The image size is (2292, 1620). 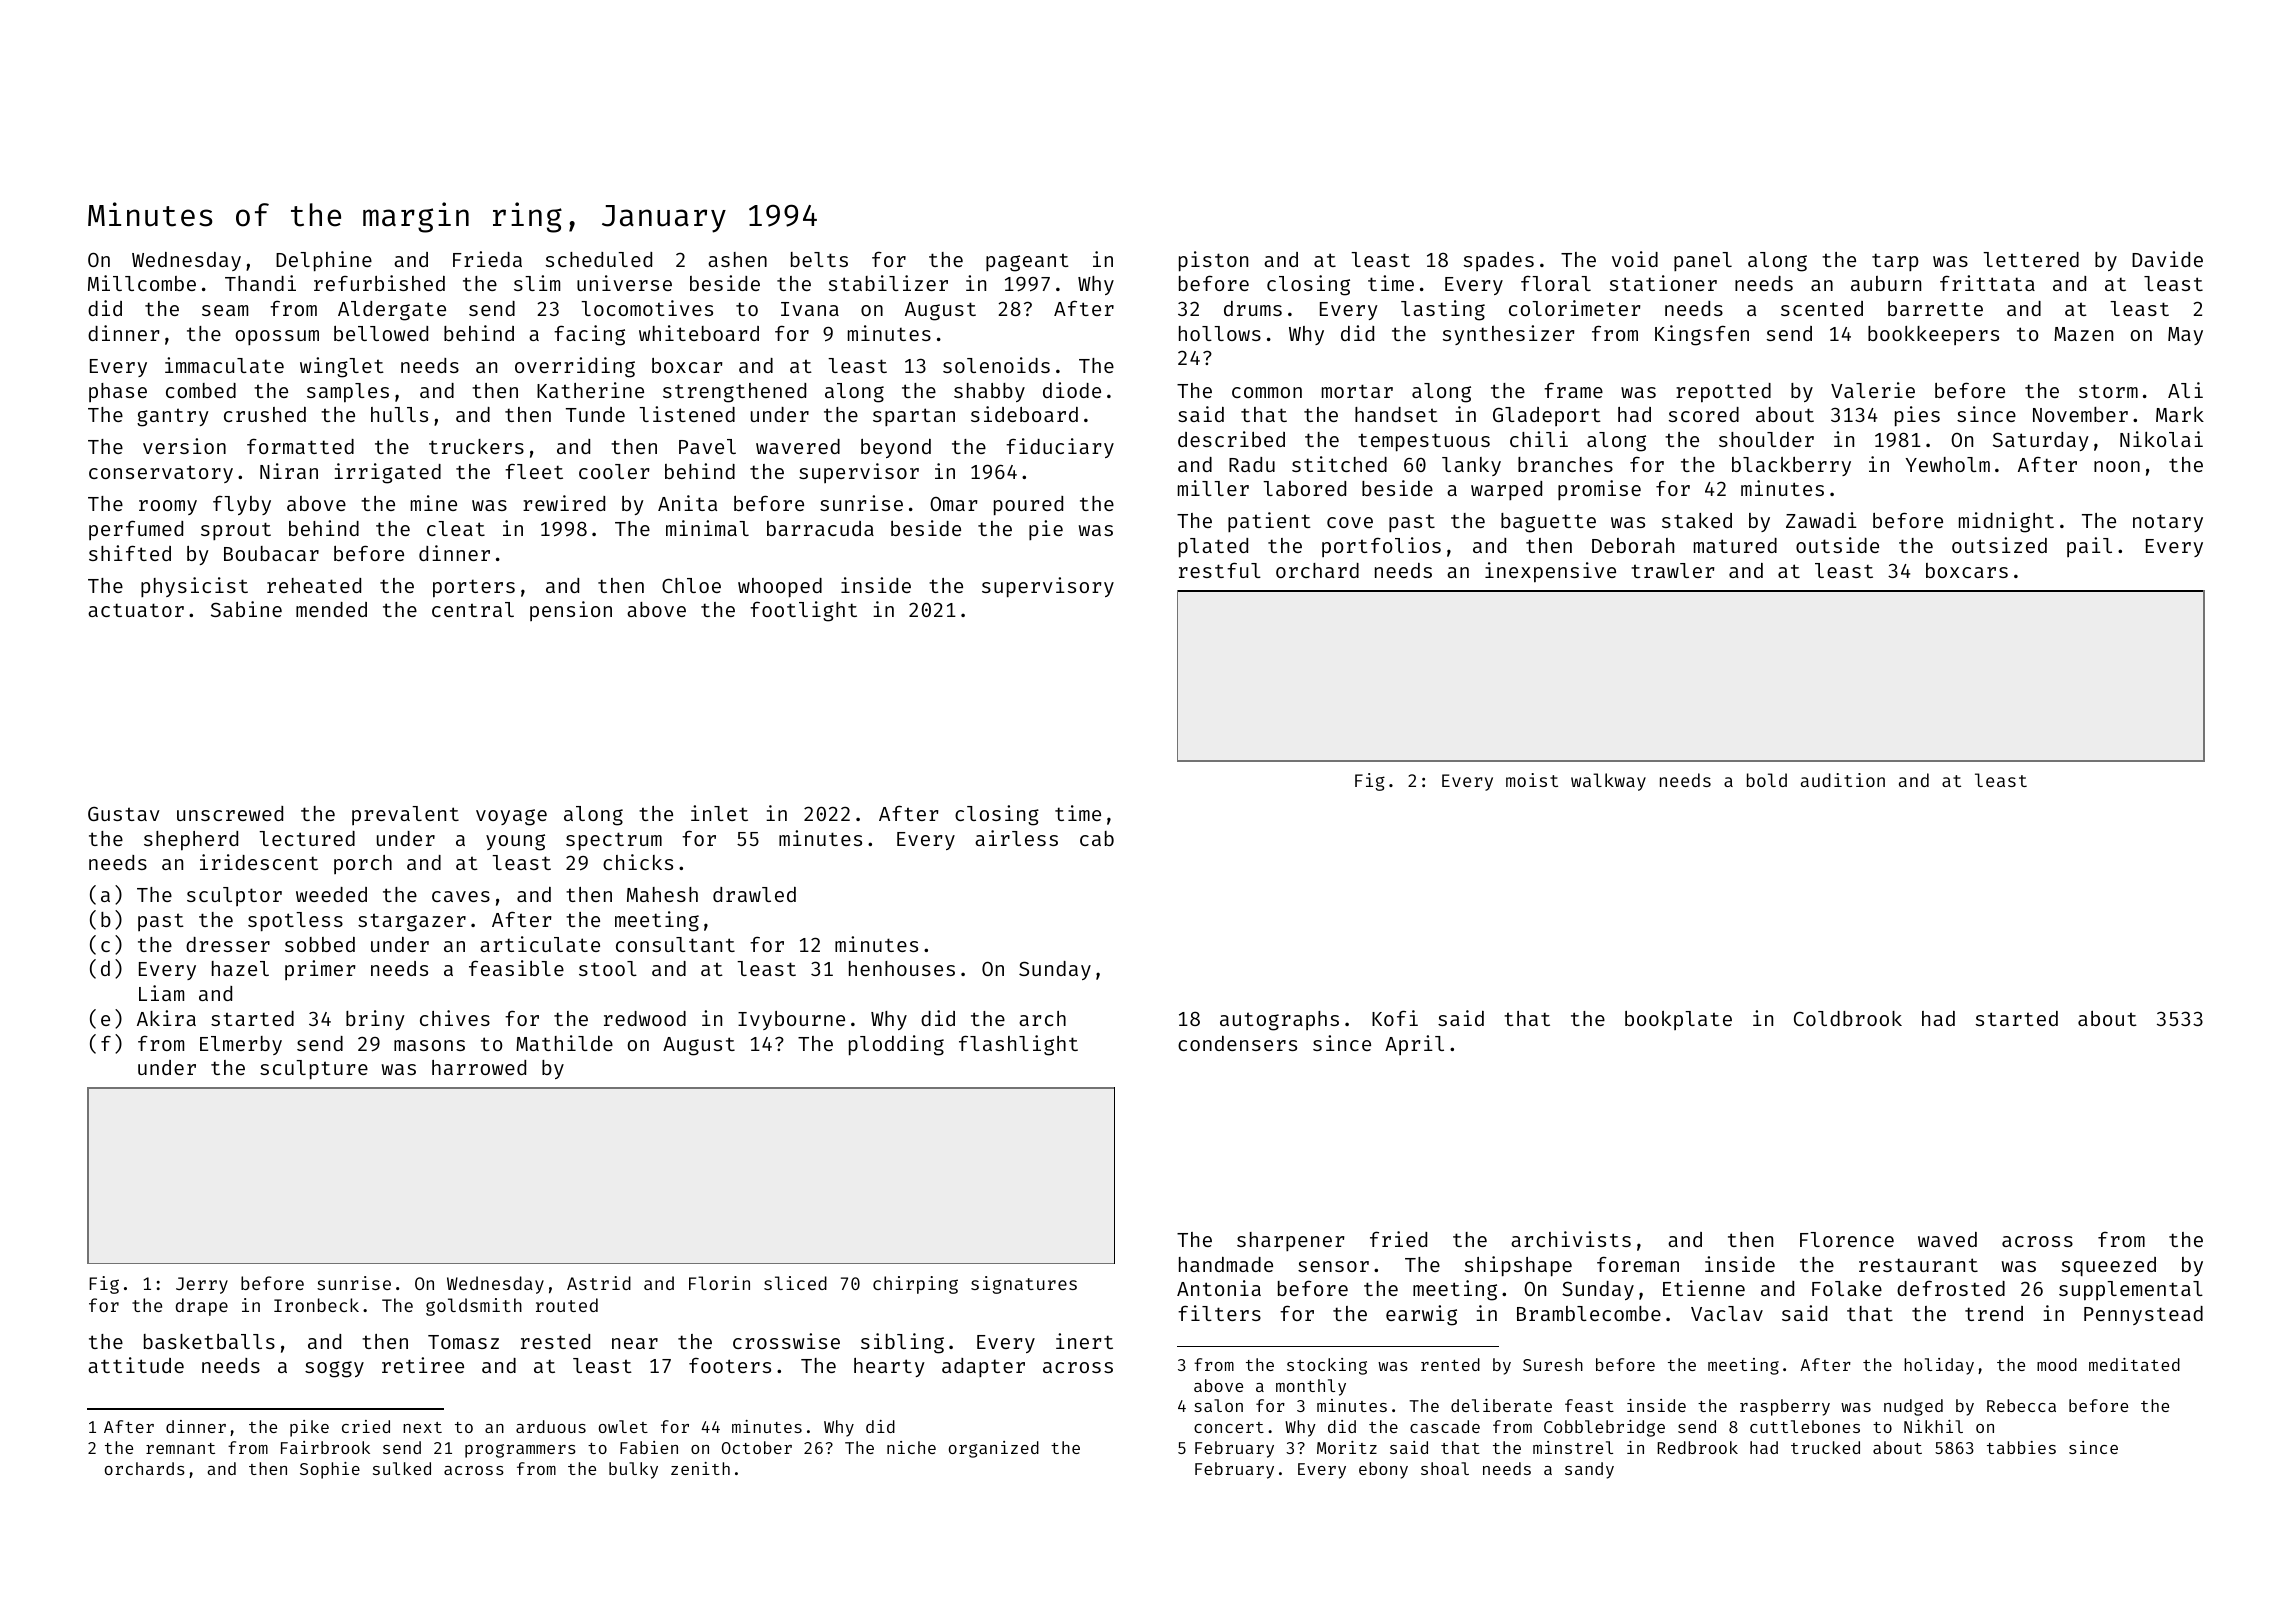 I want to click on attitude, so click(x=136, y=1365).
